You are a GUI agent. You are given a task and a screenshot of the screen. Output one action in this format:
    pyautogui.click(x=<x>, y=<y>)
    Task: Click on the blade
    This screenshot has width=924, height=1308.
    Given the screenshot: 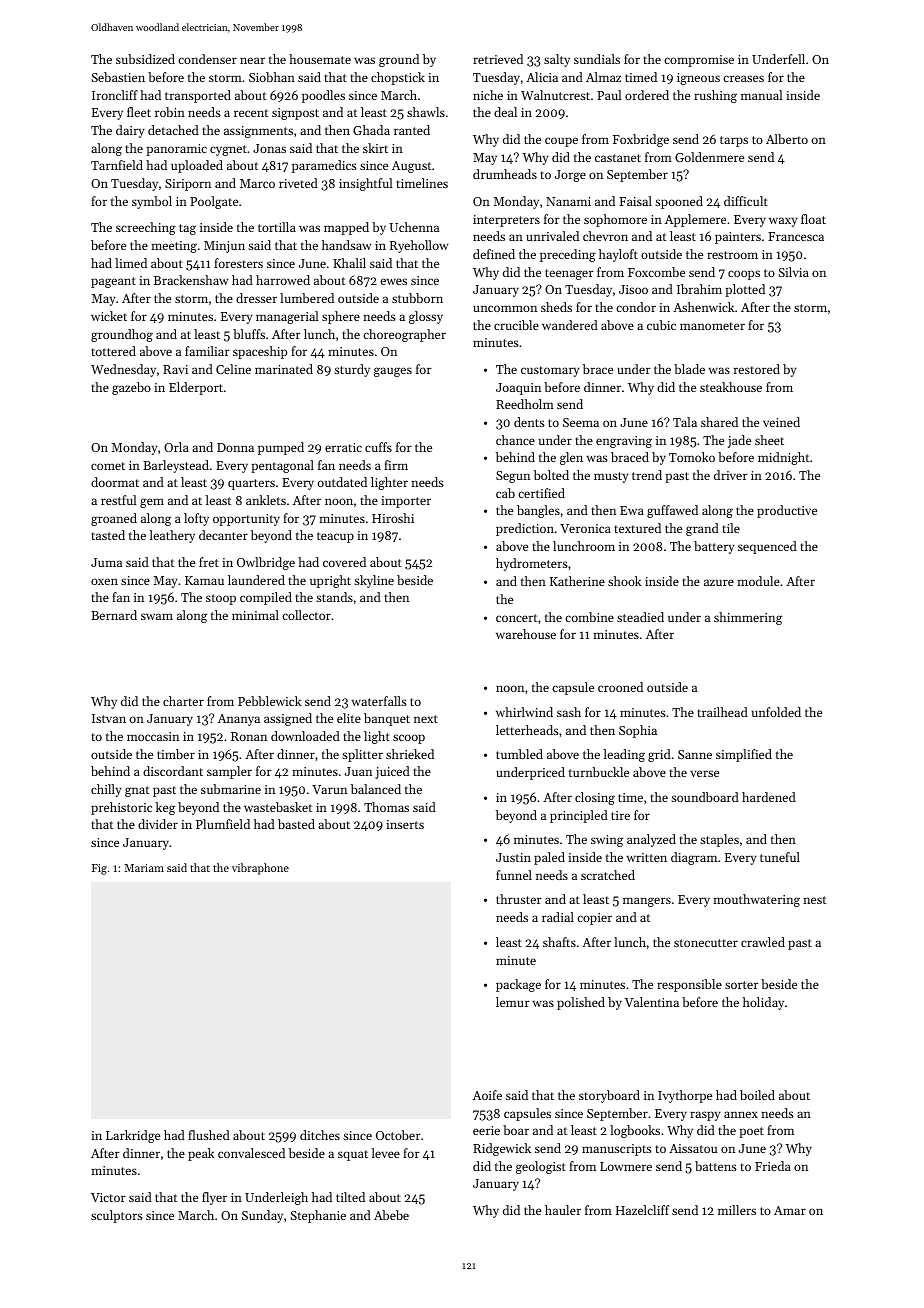 What is the action you would take?
    pyautogui.click(x=689, y=369)
